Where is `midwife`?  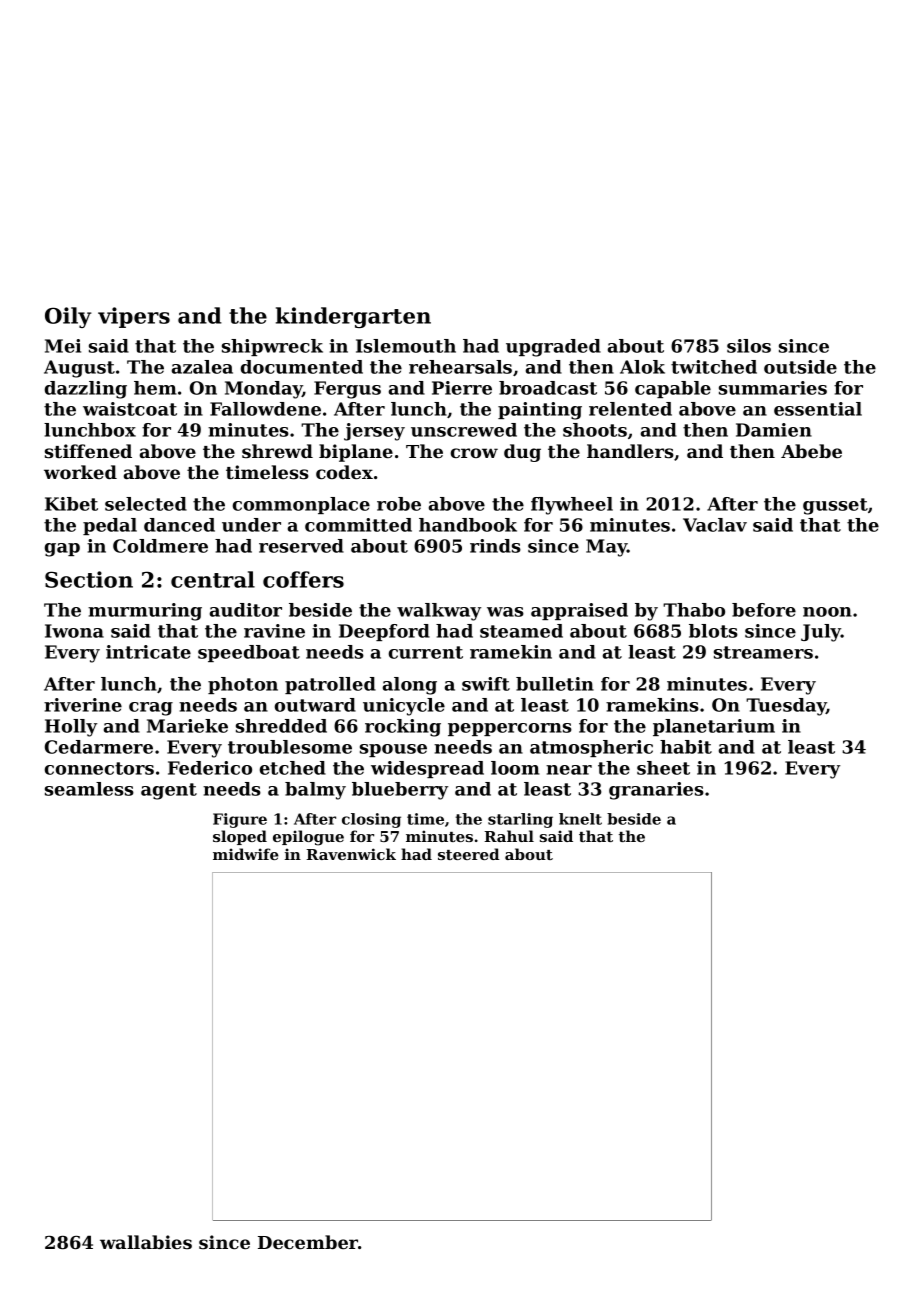
midwife is located at coordinates (246, 854).
